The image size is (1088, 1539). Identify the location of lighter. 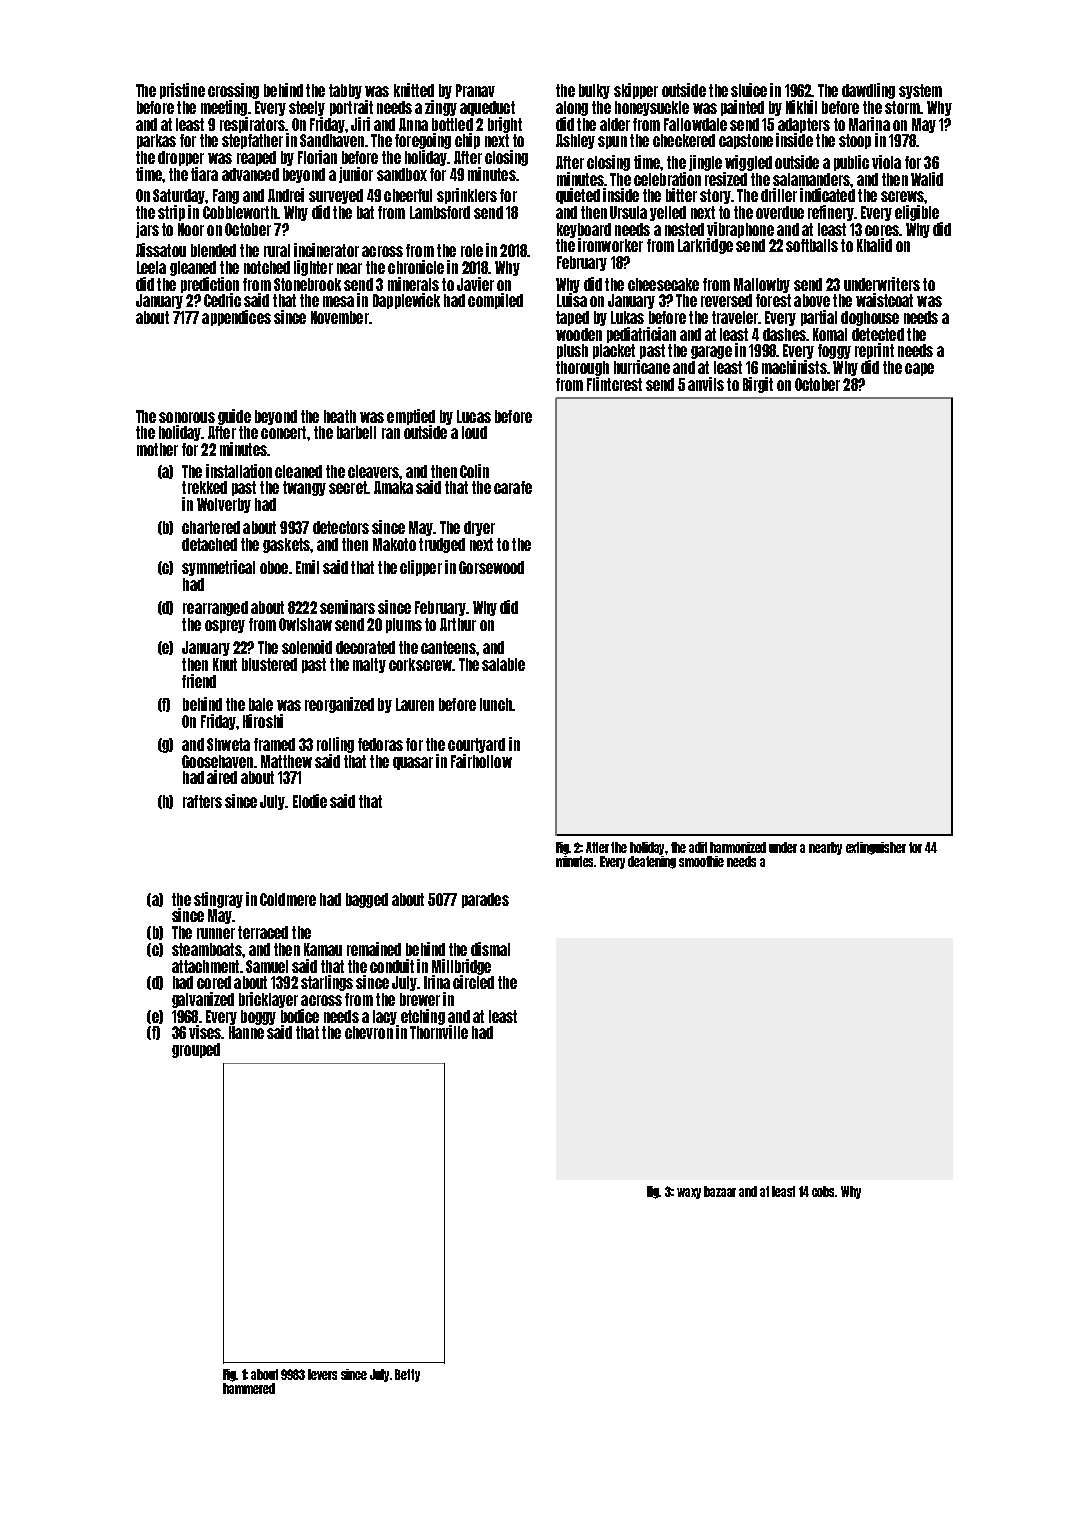
(313, 268).
